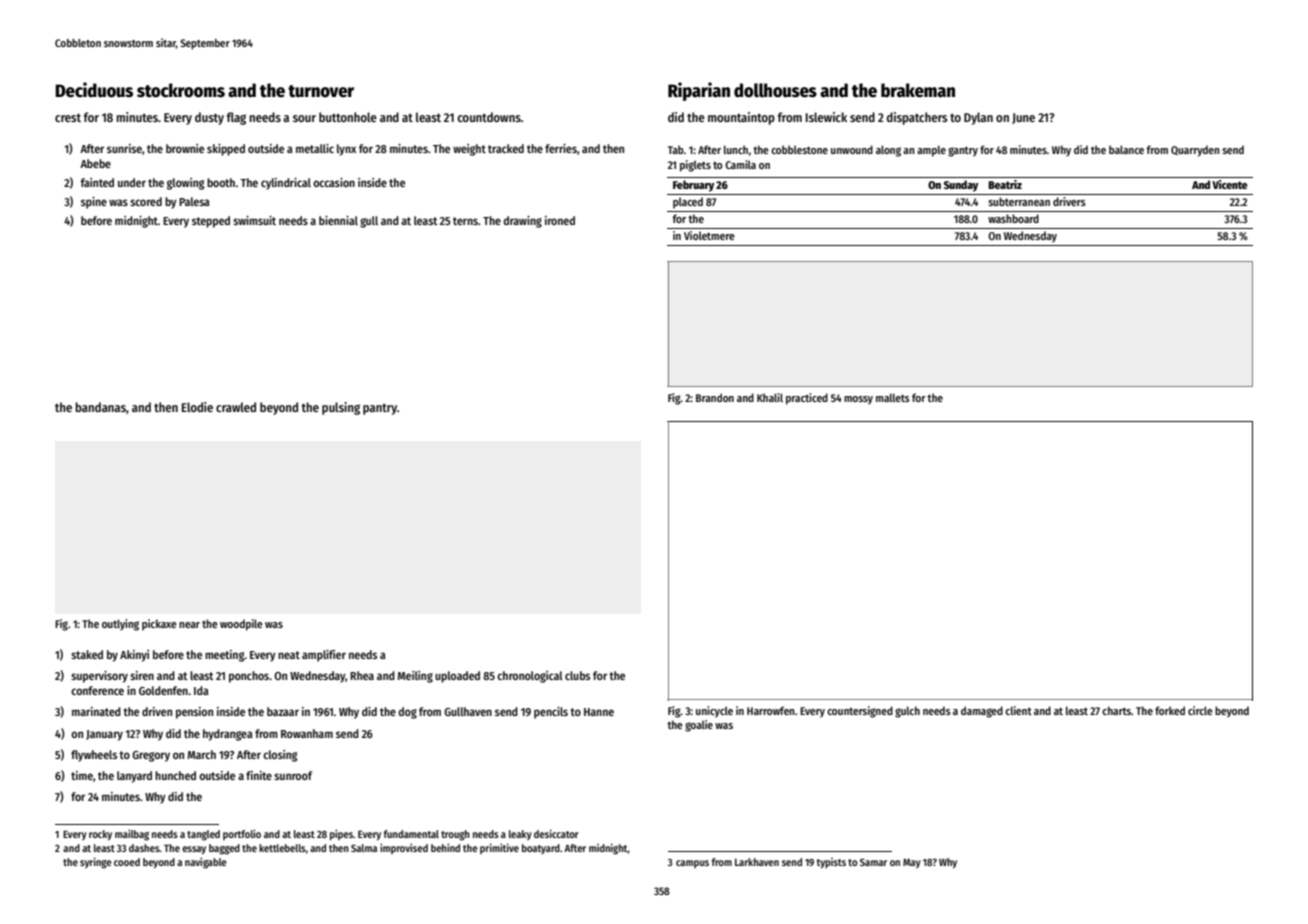 Image resolution: width=1308 pixels, height=924 pixels. Describe the element at coordinates (893, 397) in the screenshot. I see `mallets` at that location.
